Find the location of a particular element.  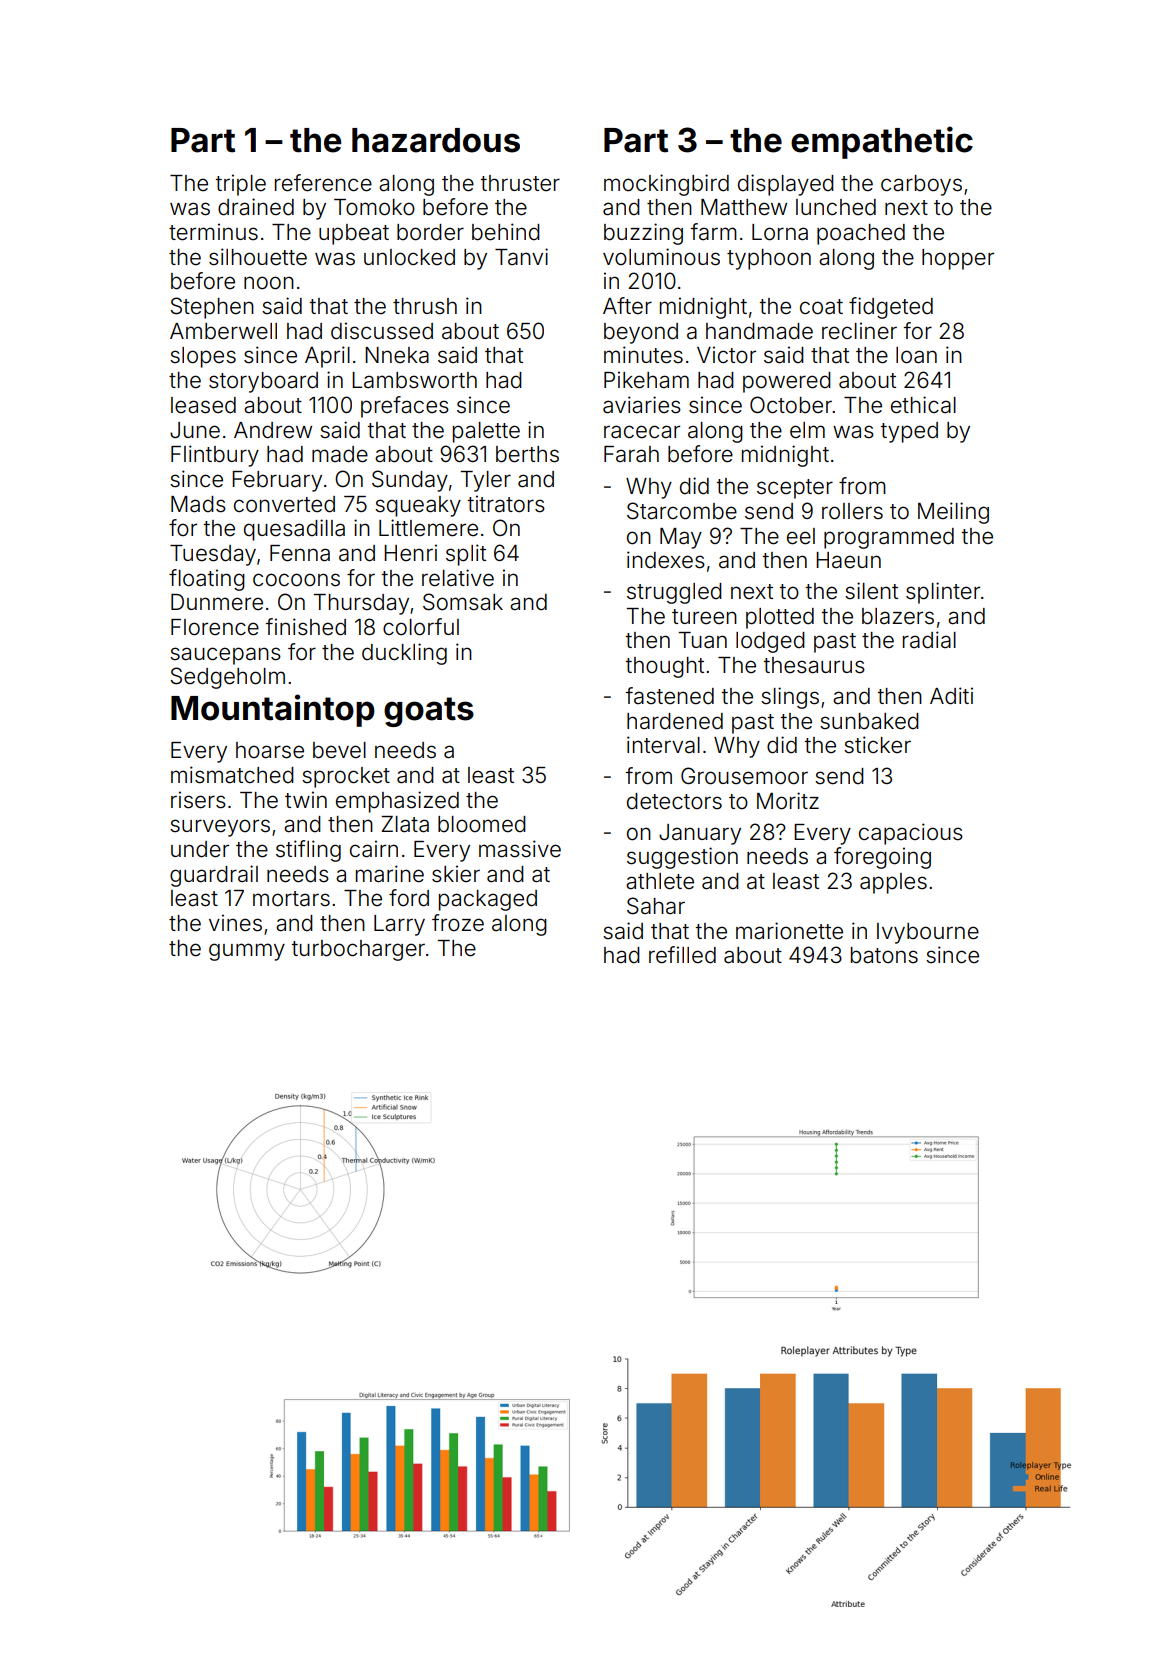

ethical is located at coordinates (923, 405).
